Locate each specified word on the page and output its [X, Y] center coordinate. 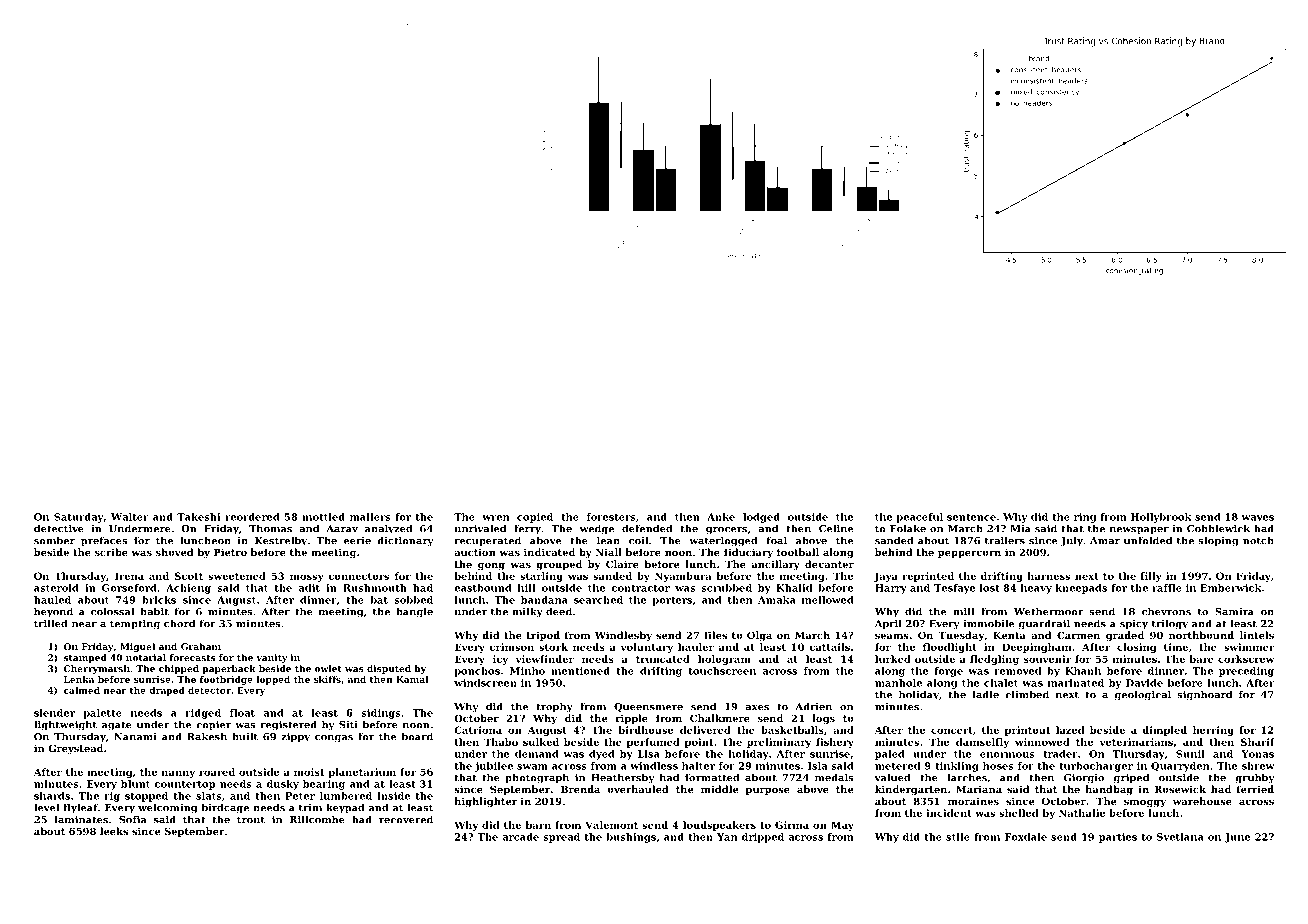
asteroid [56, 588]
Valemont [611, 825]
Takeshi [199, 517]
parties [1118, 838]
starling [541, 577]
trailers [1005, 540]
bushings [631, 838]
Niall [609, 552]
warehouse [1202, 801]
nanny [178, 774]
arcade [520, 837]
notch [1258, 540]
